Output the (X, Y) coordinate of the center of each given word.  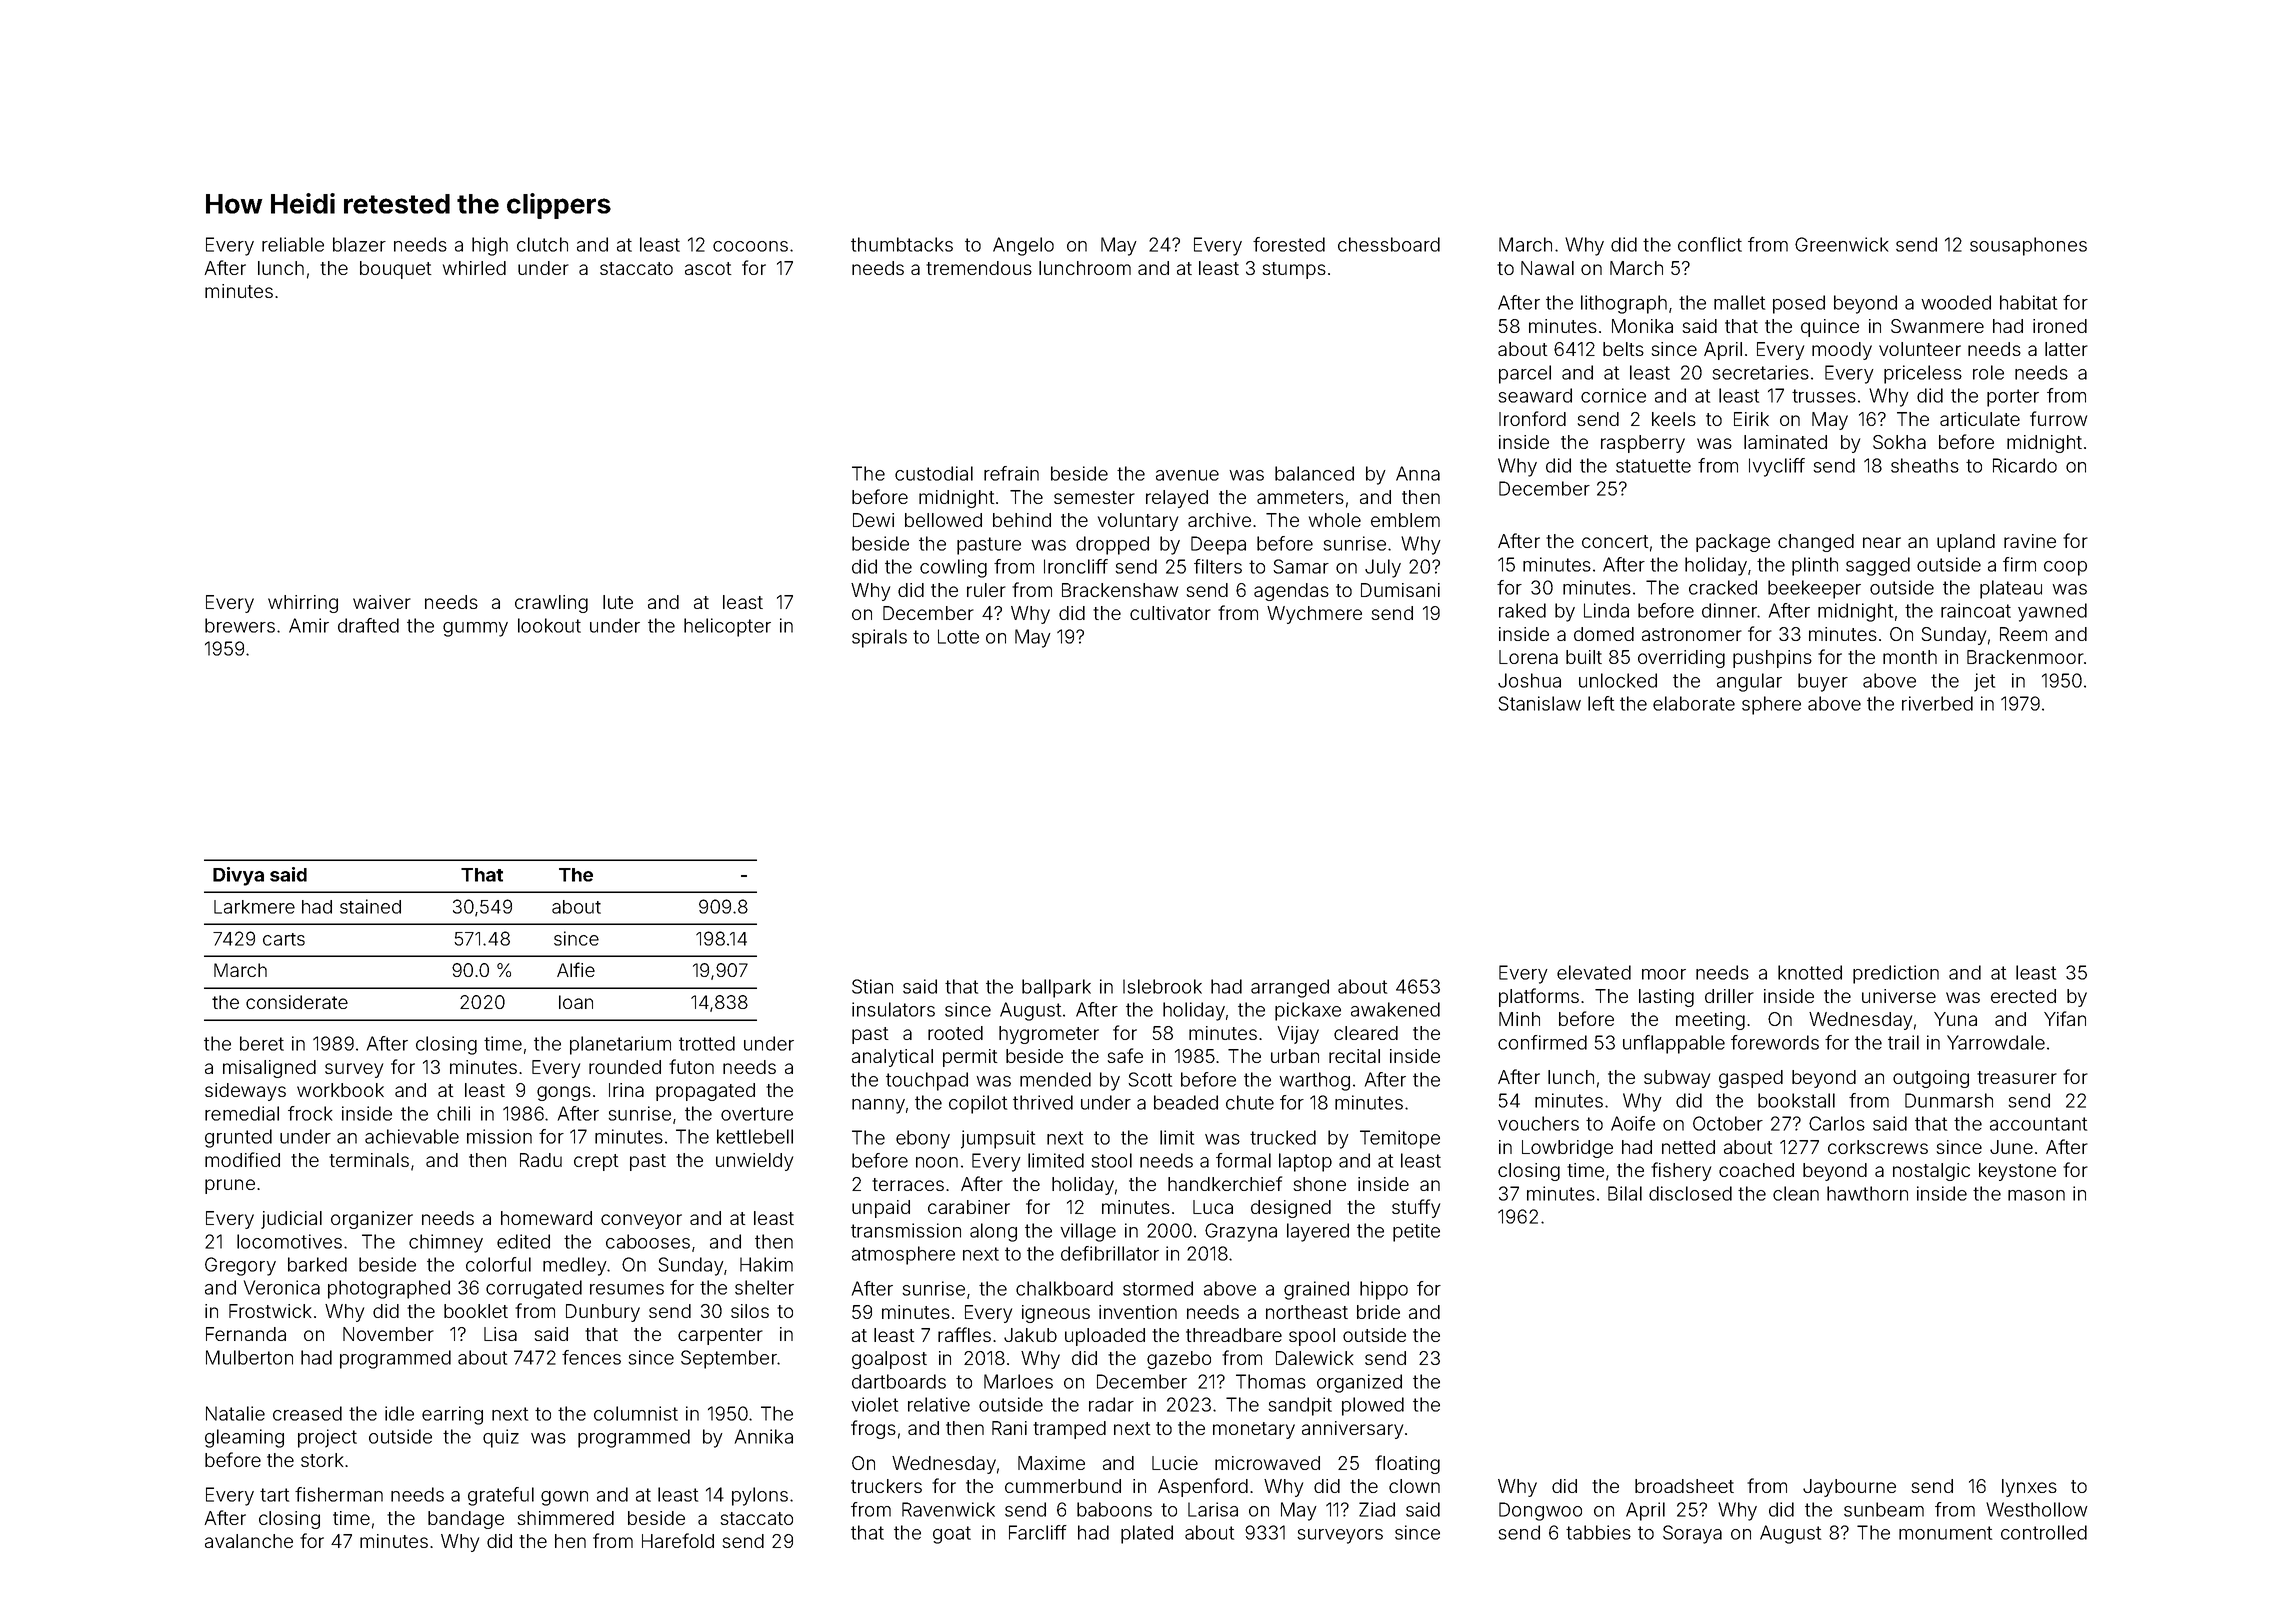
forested (1289, 244)
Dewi (873, 520)
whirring (303, 604)
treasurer (2017, 1077)
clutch (542, 244)
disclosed (1690, 1193)
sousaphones (2028, 246)
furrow (2058, 418)
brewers (240, 625)
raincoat (1976, 610)
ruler (986, 590)
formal (1243, 1160)
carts (284, 939)
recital (1354, 1056)
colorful (498, 1264)
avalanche (249, 1541)
